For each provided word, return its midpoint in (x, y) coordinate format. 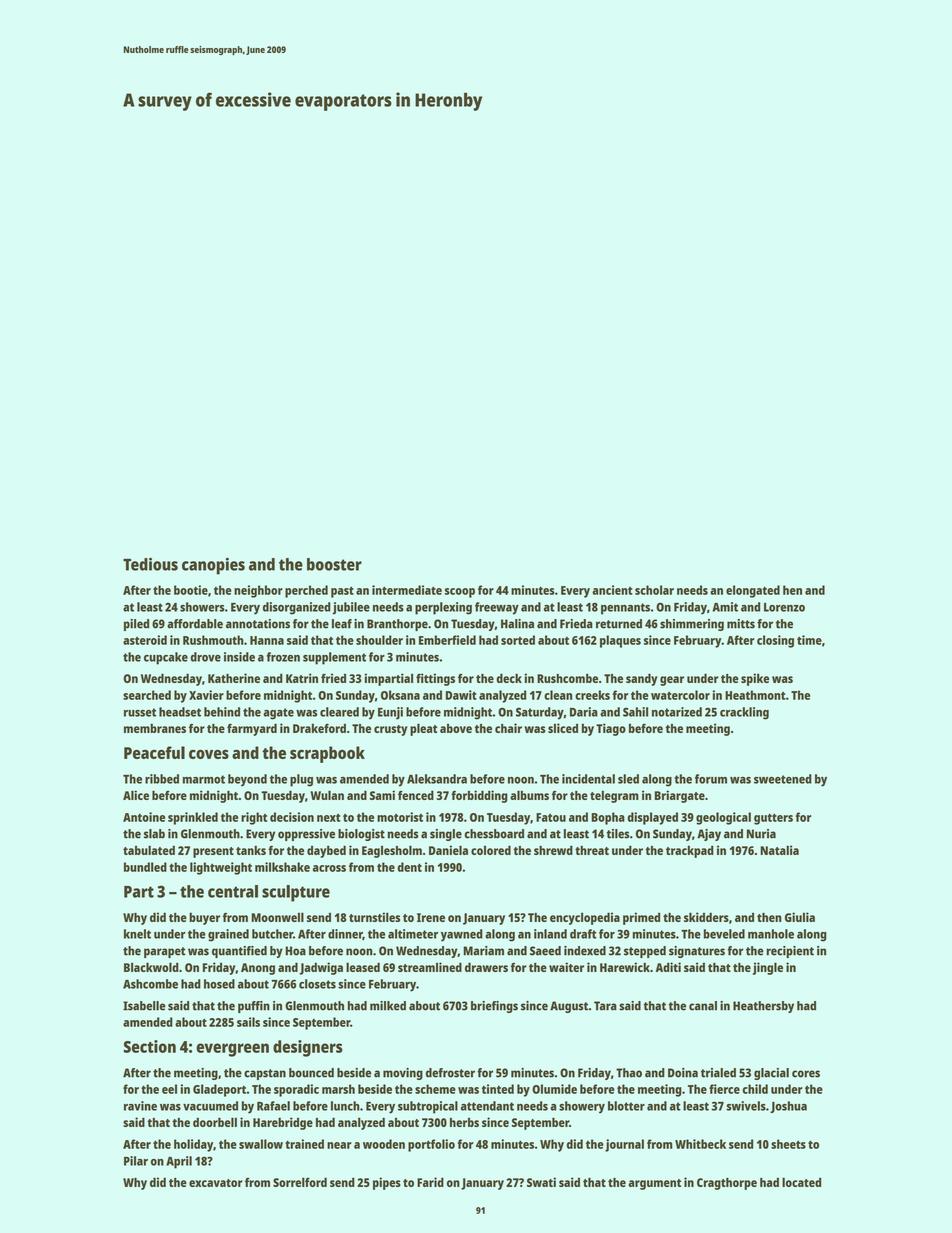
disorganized (297, 608)
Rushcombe (567, 678)
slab (154, 834)
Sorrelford (300, 1182)
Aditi (668, 967)
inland (550, 934)
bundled (145, 867)
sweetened (783, 779)
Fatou (551, 817)
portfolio (431, 1145)
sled (628, 779)
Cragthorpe (727, 1184)
